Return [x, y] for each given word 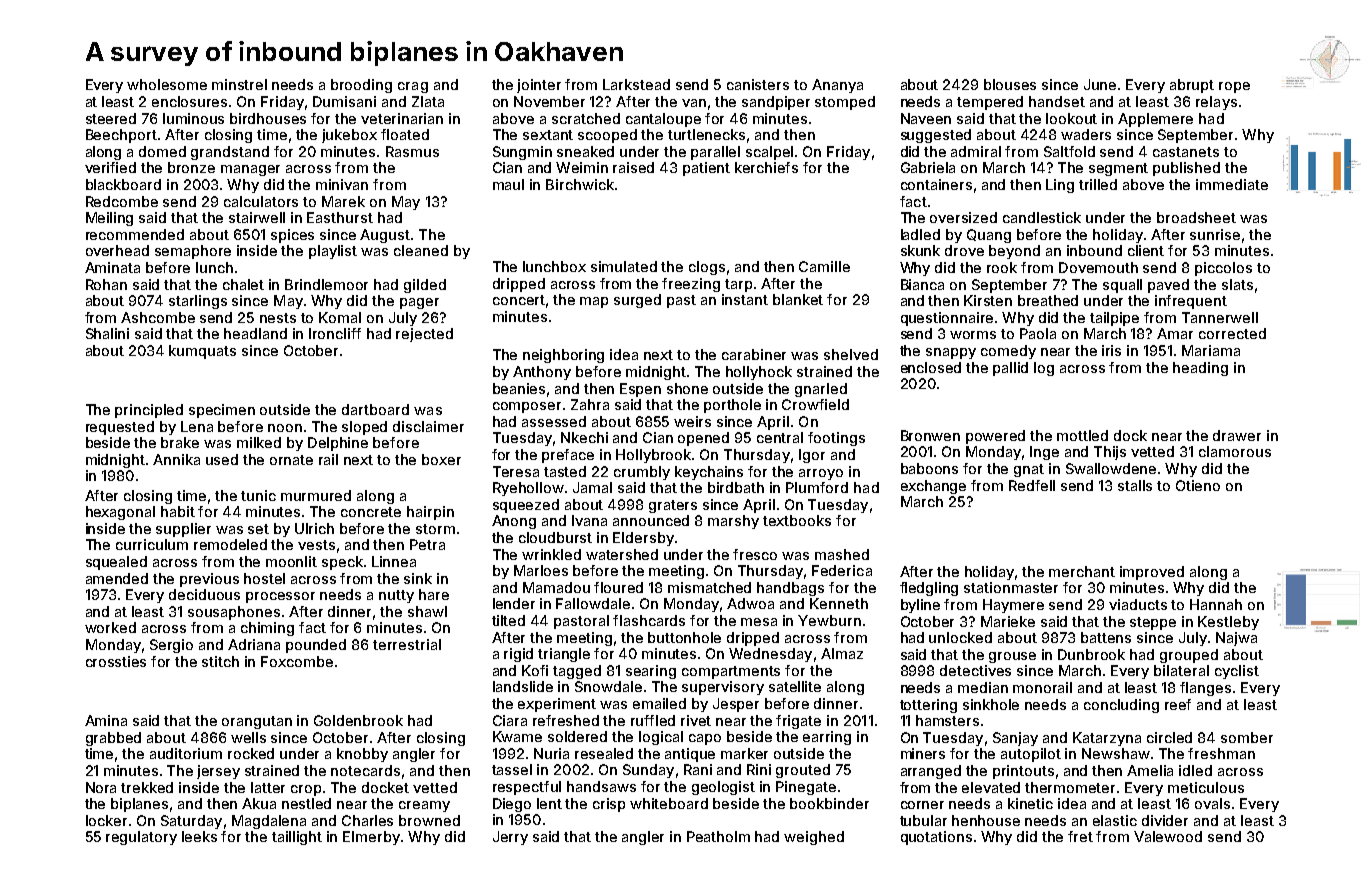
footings [836, 439]
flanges [1205, 689]
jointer [539, 86]
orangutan [257, 722]
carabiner [754, 354]
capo [705, 739]
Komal [340, 317]
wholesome [167, 84]
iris [1111, 350]
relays [1216, 103]
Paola [1038, 333]
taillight [297, 838]
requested [120, 428]
